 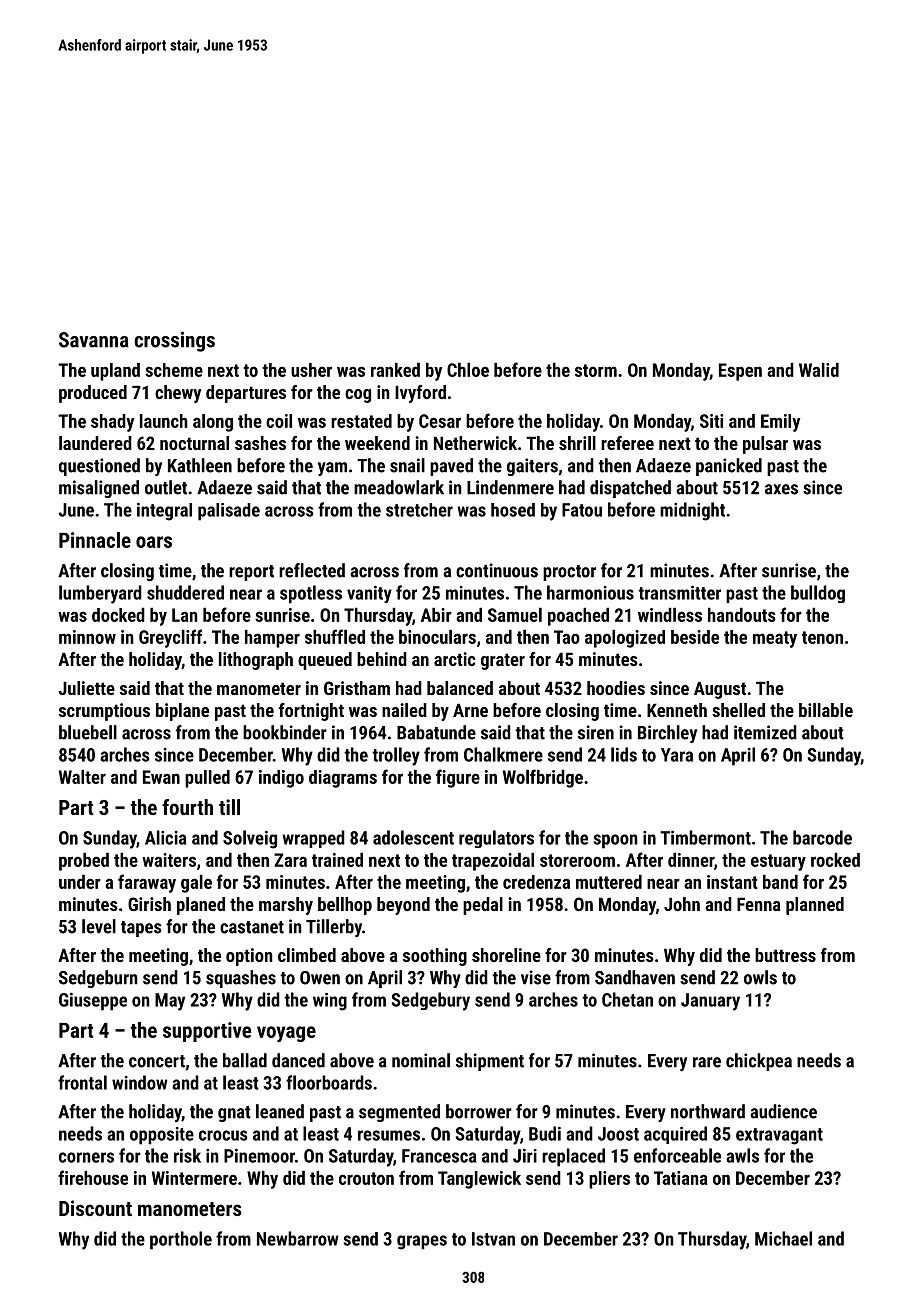 What do you see at coordinates (112, 423) in the image?
I see `shady` at bounding box center [112, 423].
